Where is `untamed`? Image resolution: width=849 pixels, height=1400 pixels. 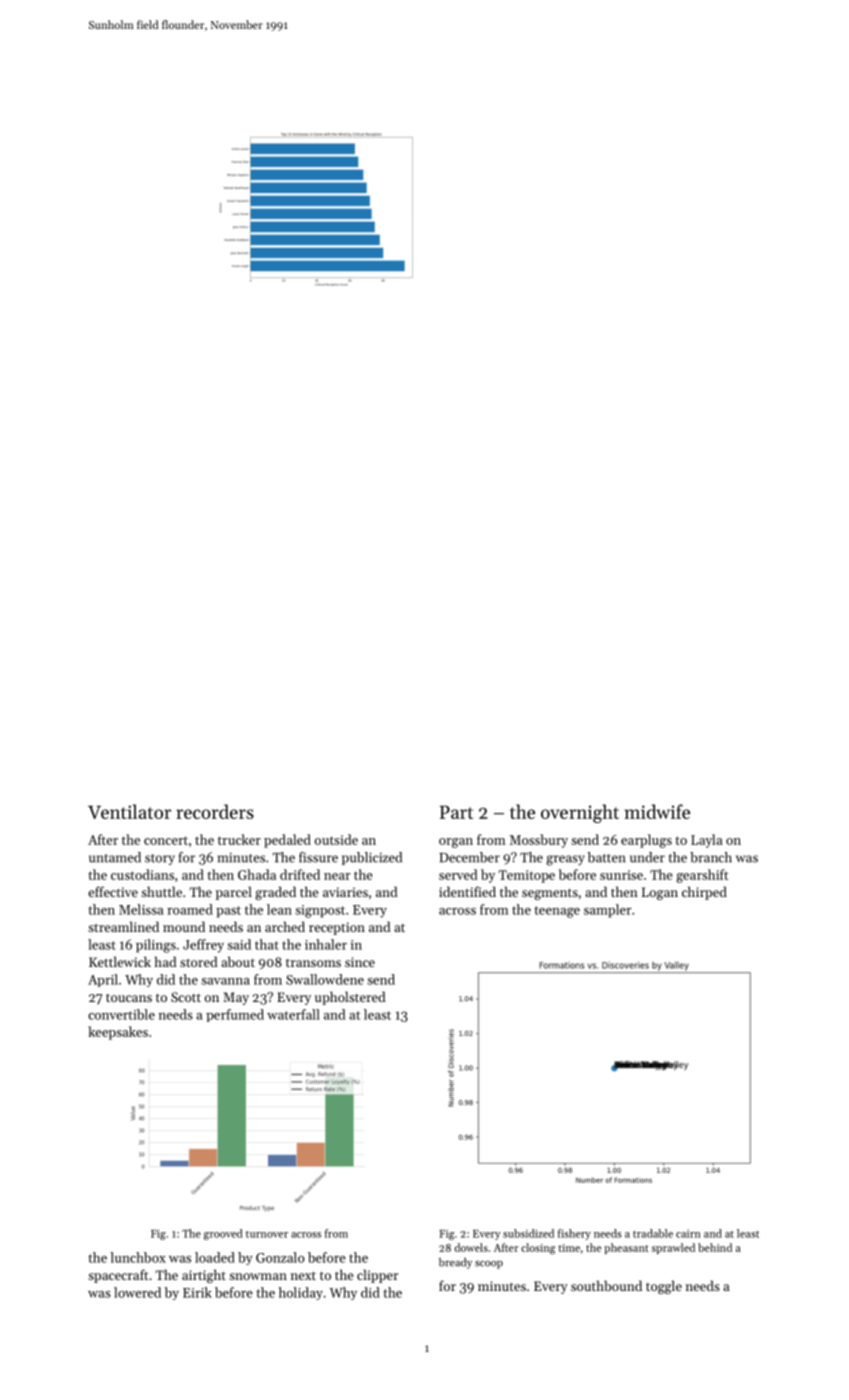 untamed is located at coordinates (115, 857).
